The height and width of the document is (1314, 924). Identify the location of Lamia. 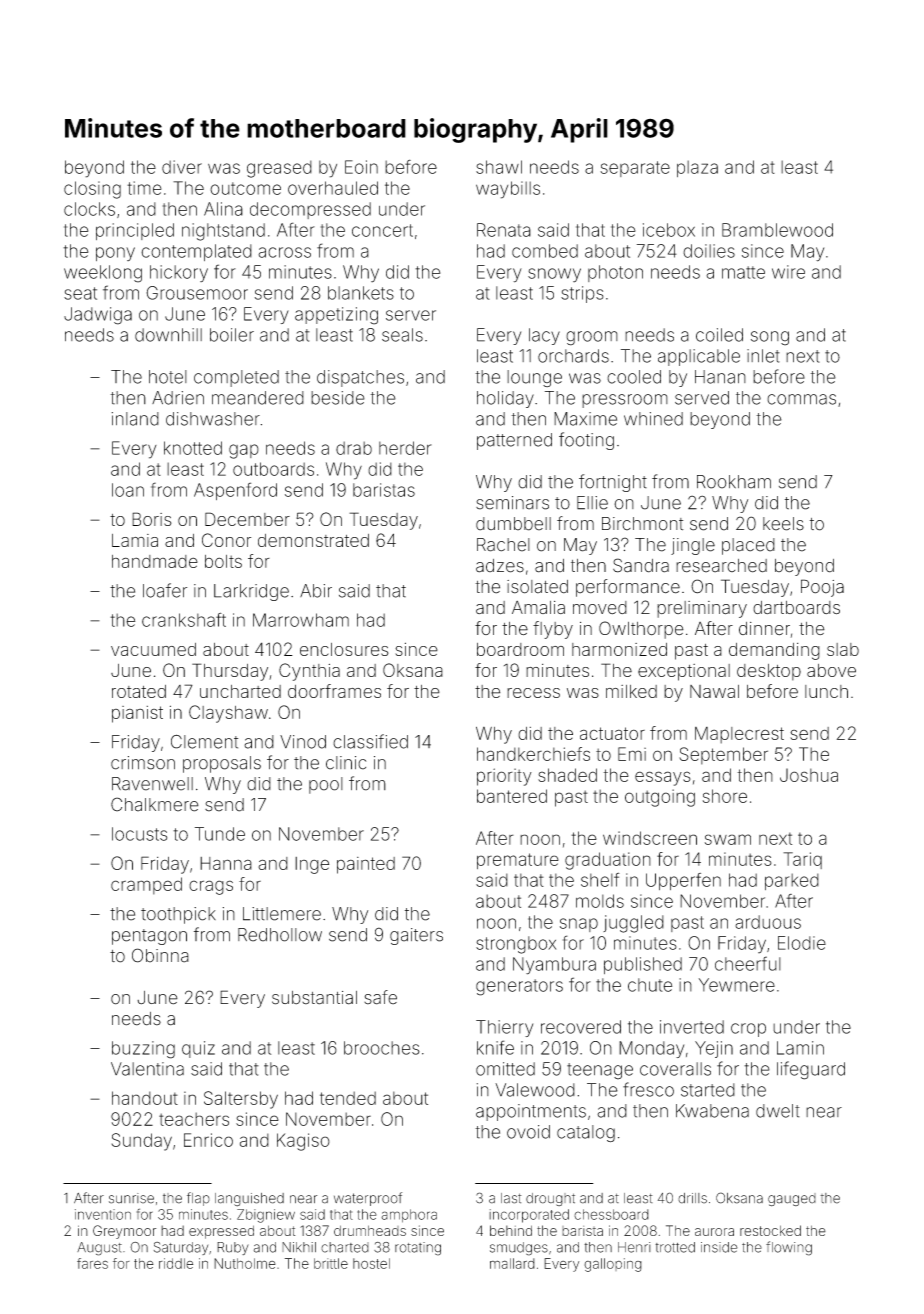
(135, 540).
